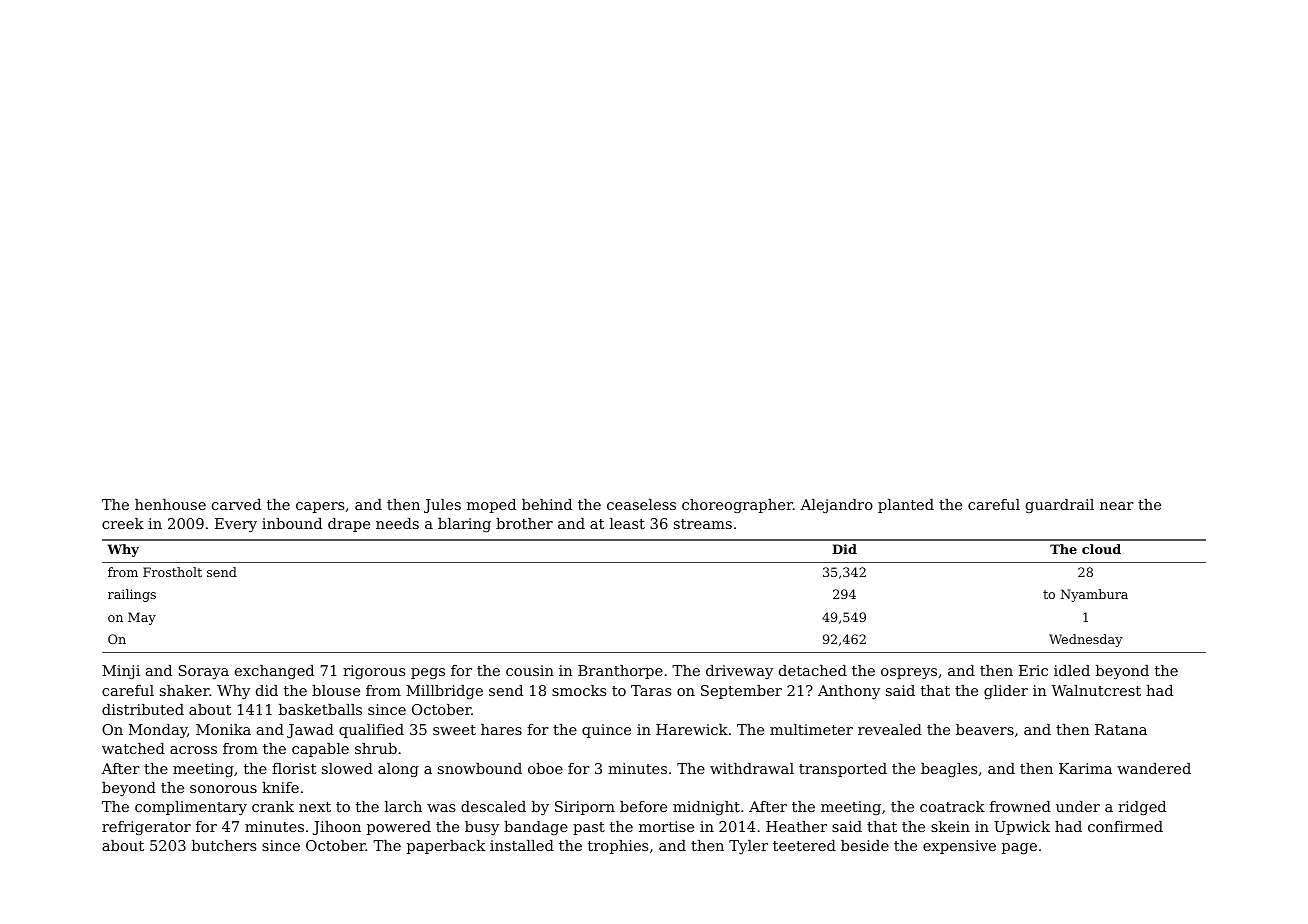 Image resolution: width=1308 pixels, height=924 pixels. I want to click on Wednesday, so click(1086, 640).
